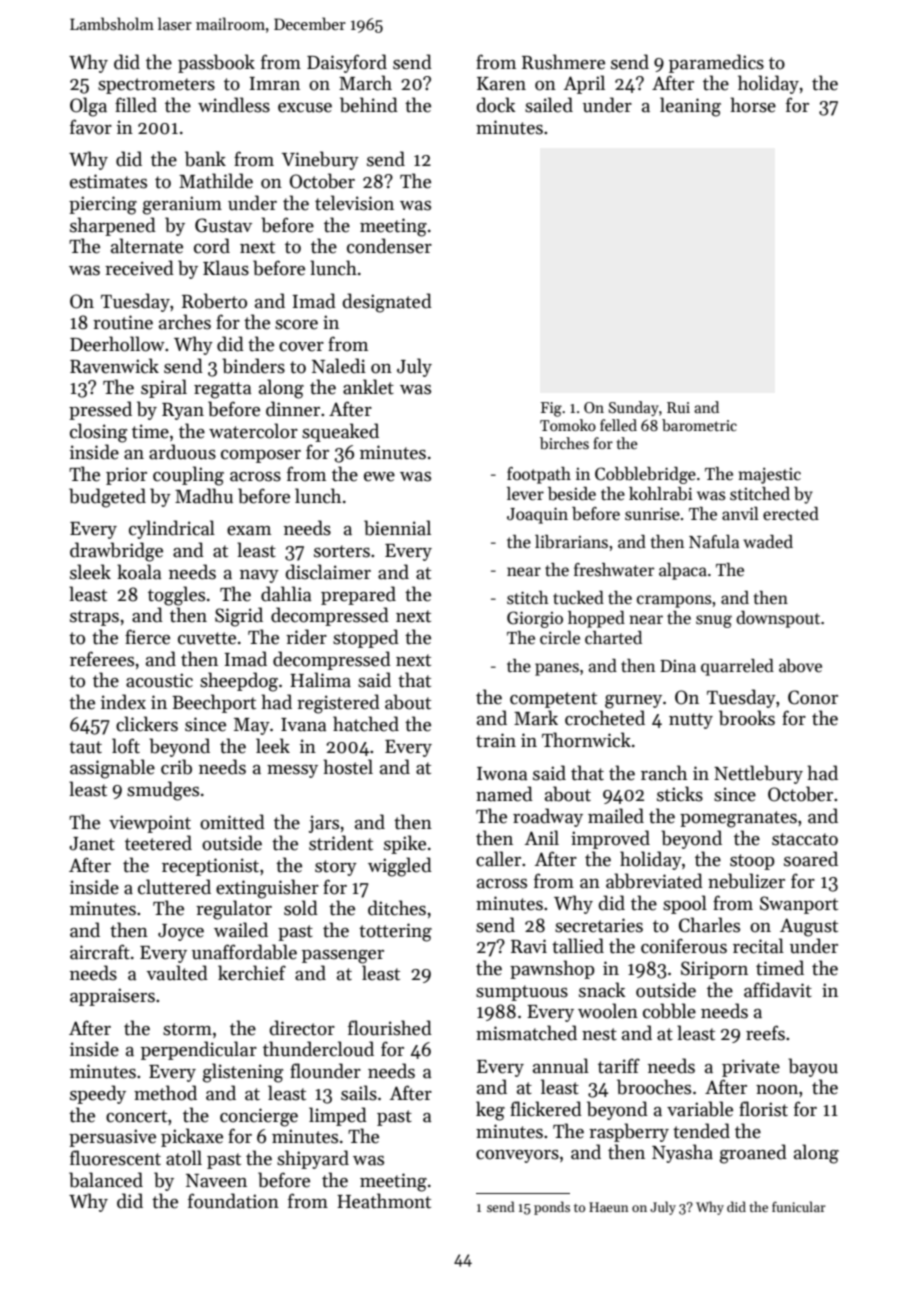 Image resolution: width=908 pixels, height=1316 pixels. I want to click on Beechport, so click(214, 703).
